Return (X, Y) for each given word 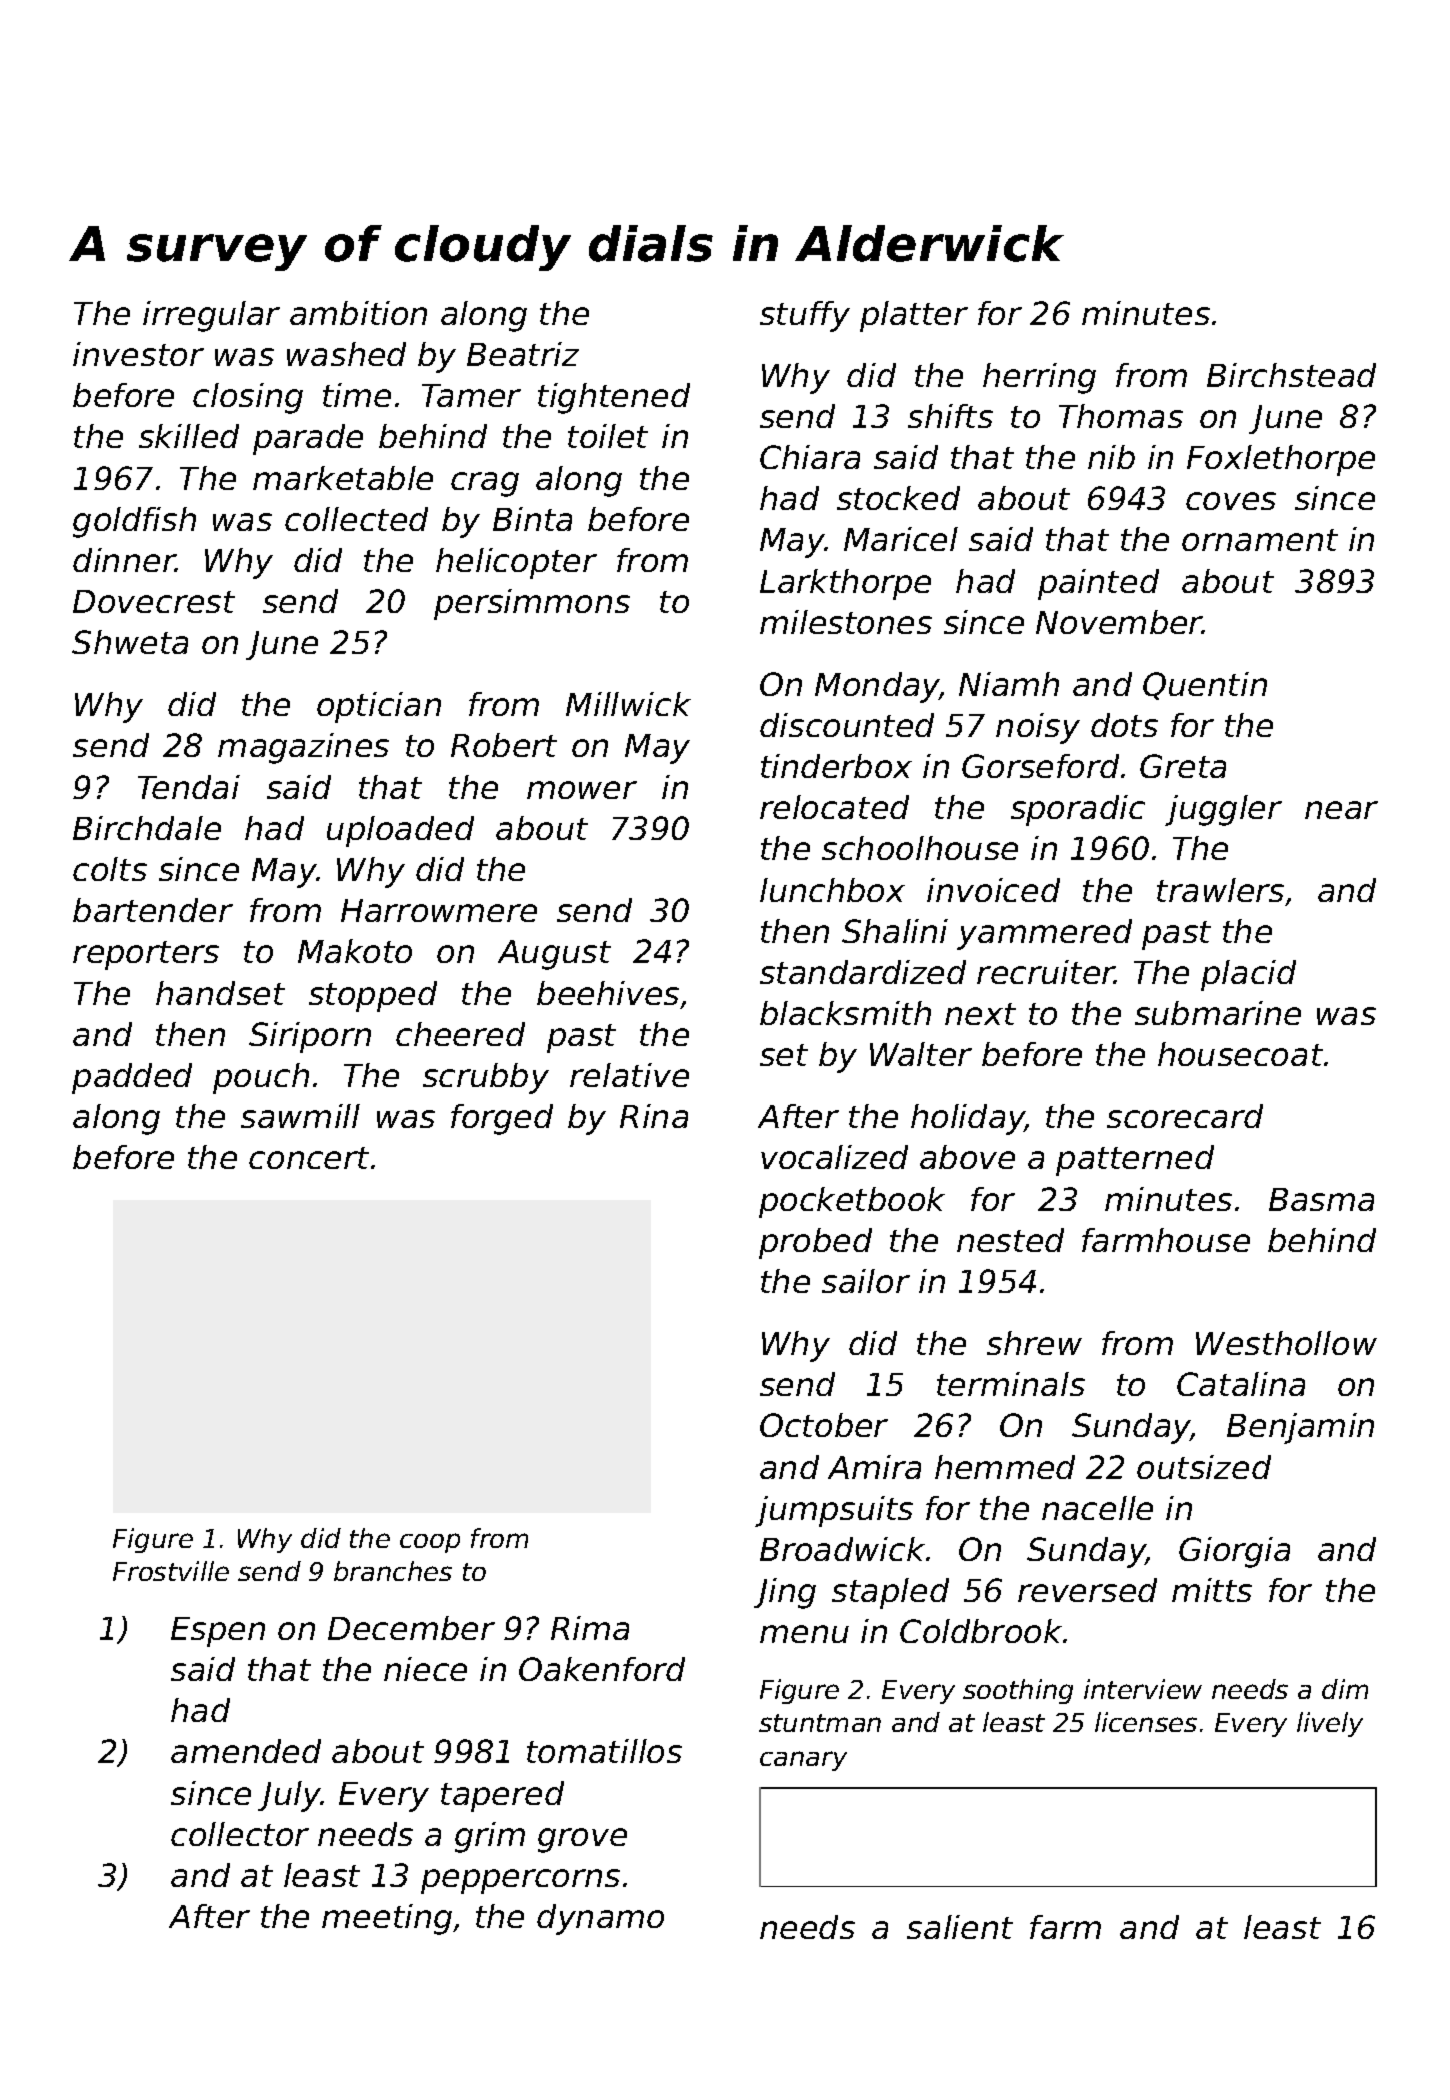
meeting (387, 1919)
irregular (211, 316)
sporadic (1078, 810)
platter (914, 316)
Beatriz (523, 354)
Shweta (130, 642)
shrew (1034, 1343)
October (824, 1425)
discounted (847, 725)
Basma (1321, 1199)
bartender (153, 910)
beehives (608, 993)
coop (430, 1543)
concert (309, 1158)
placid (1248, 975)
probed (815, 1243)
